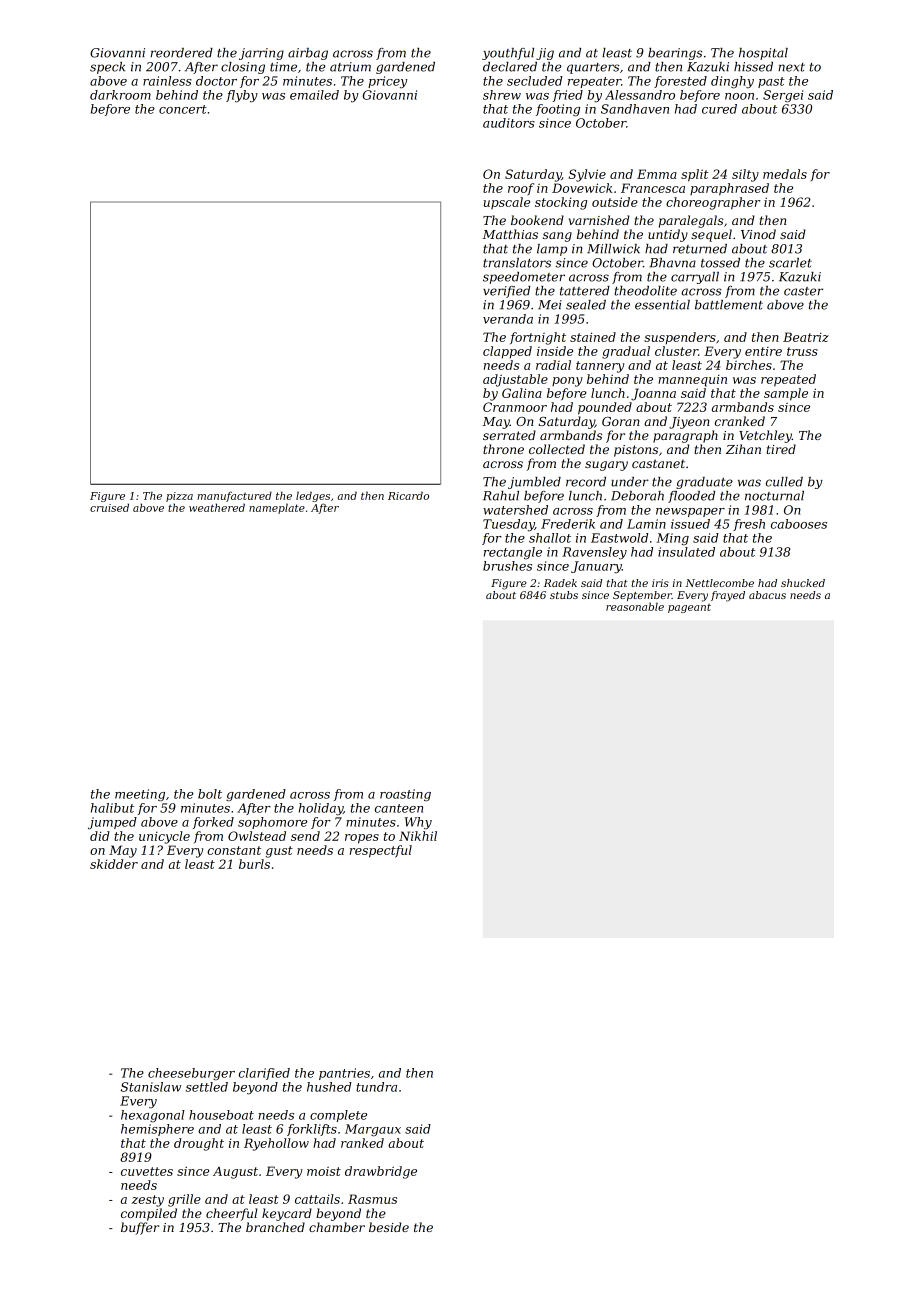 The height and width of the image is (1308, 924). What do you see at coordinates (506, 292) in the image?
I see `verified` at bounding box center [506, 292].
